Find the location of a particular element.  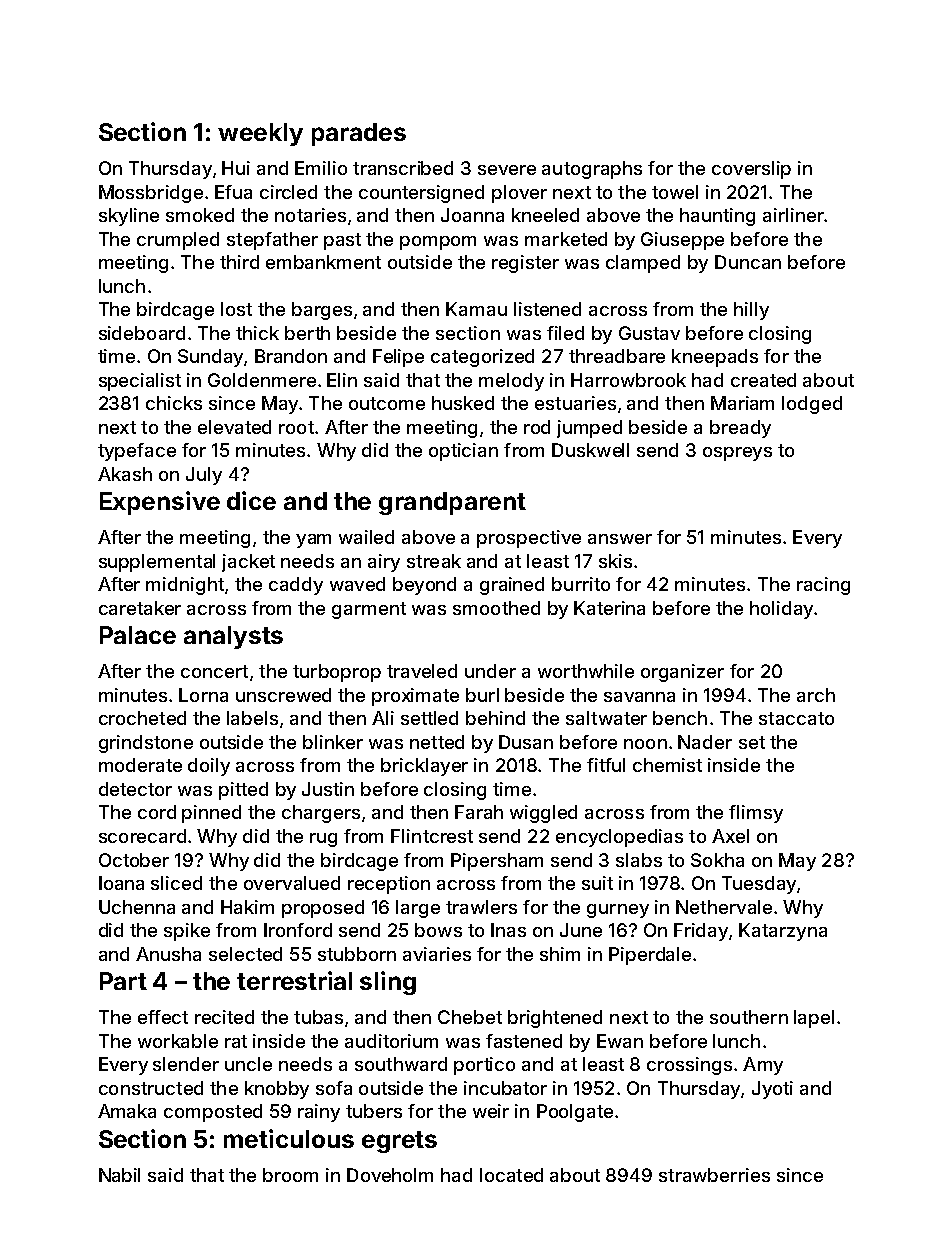

Joanna is located at coordinates (472, 215).
